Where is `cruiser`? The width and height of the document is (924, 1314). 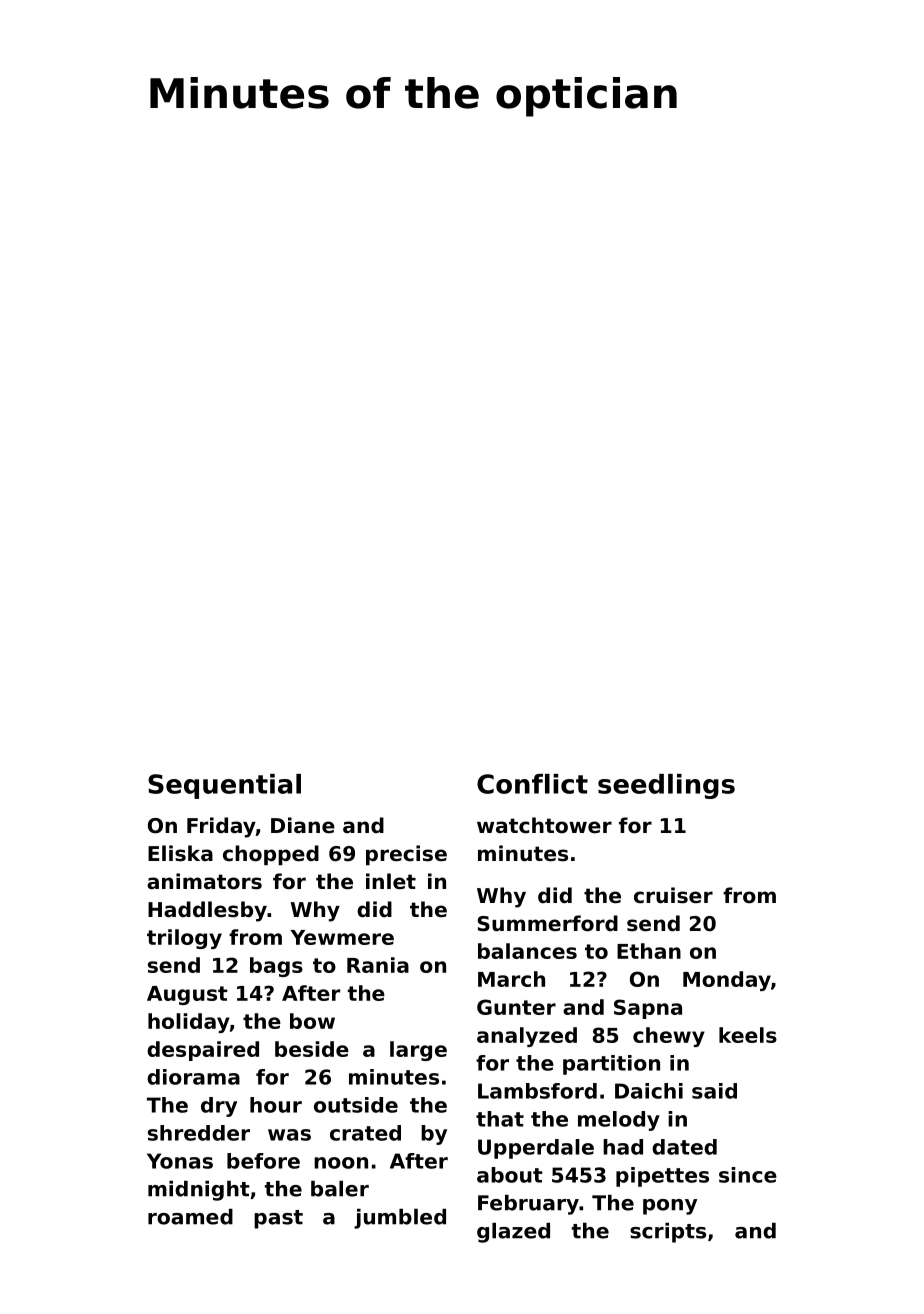
cruiser is located at coordinates (673, 895).
